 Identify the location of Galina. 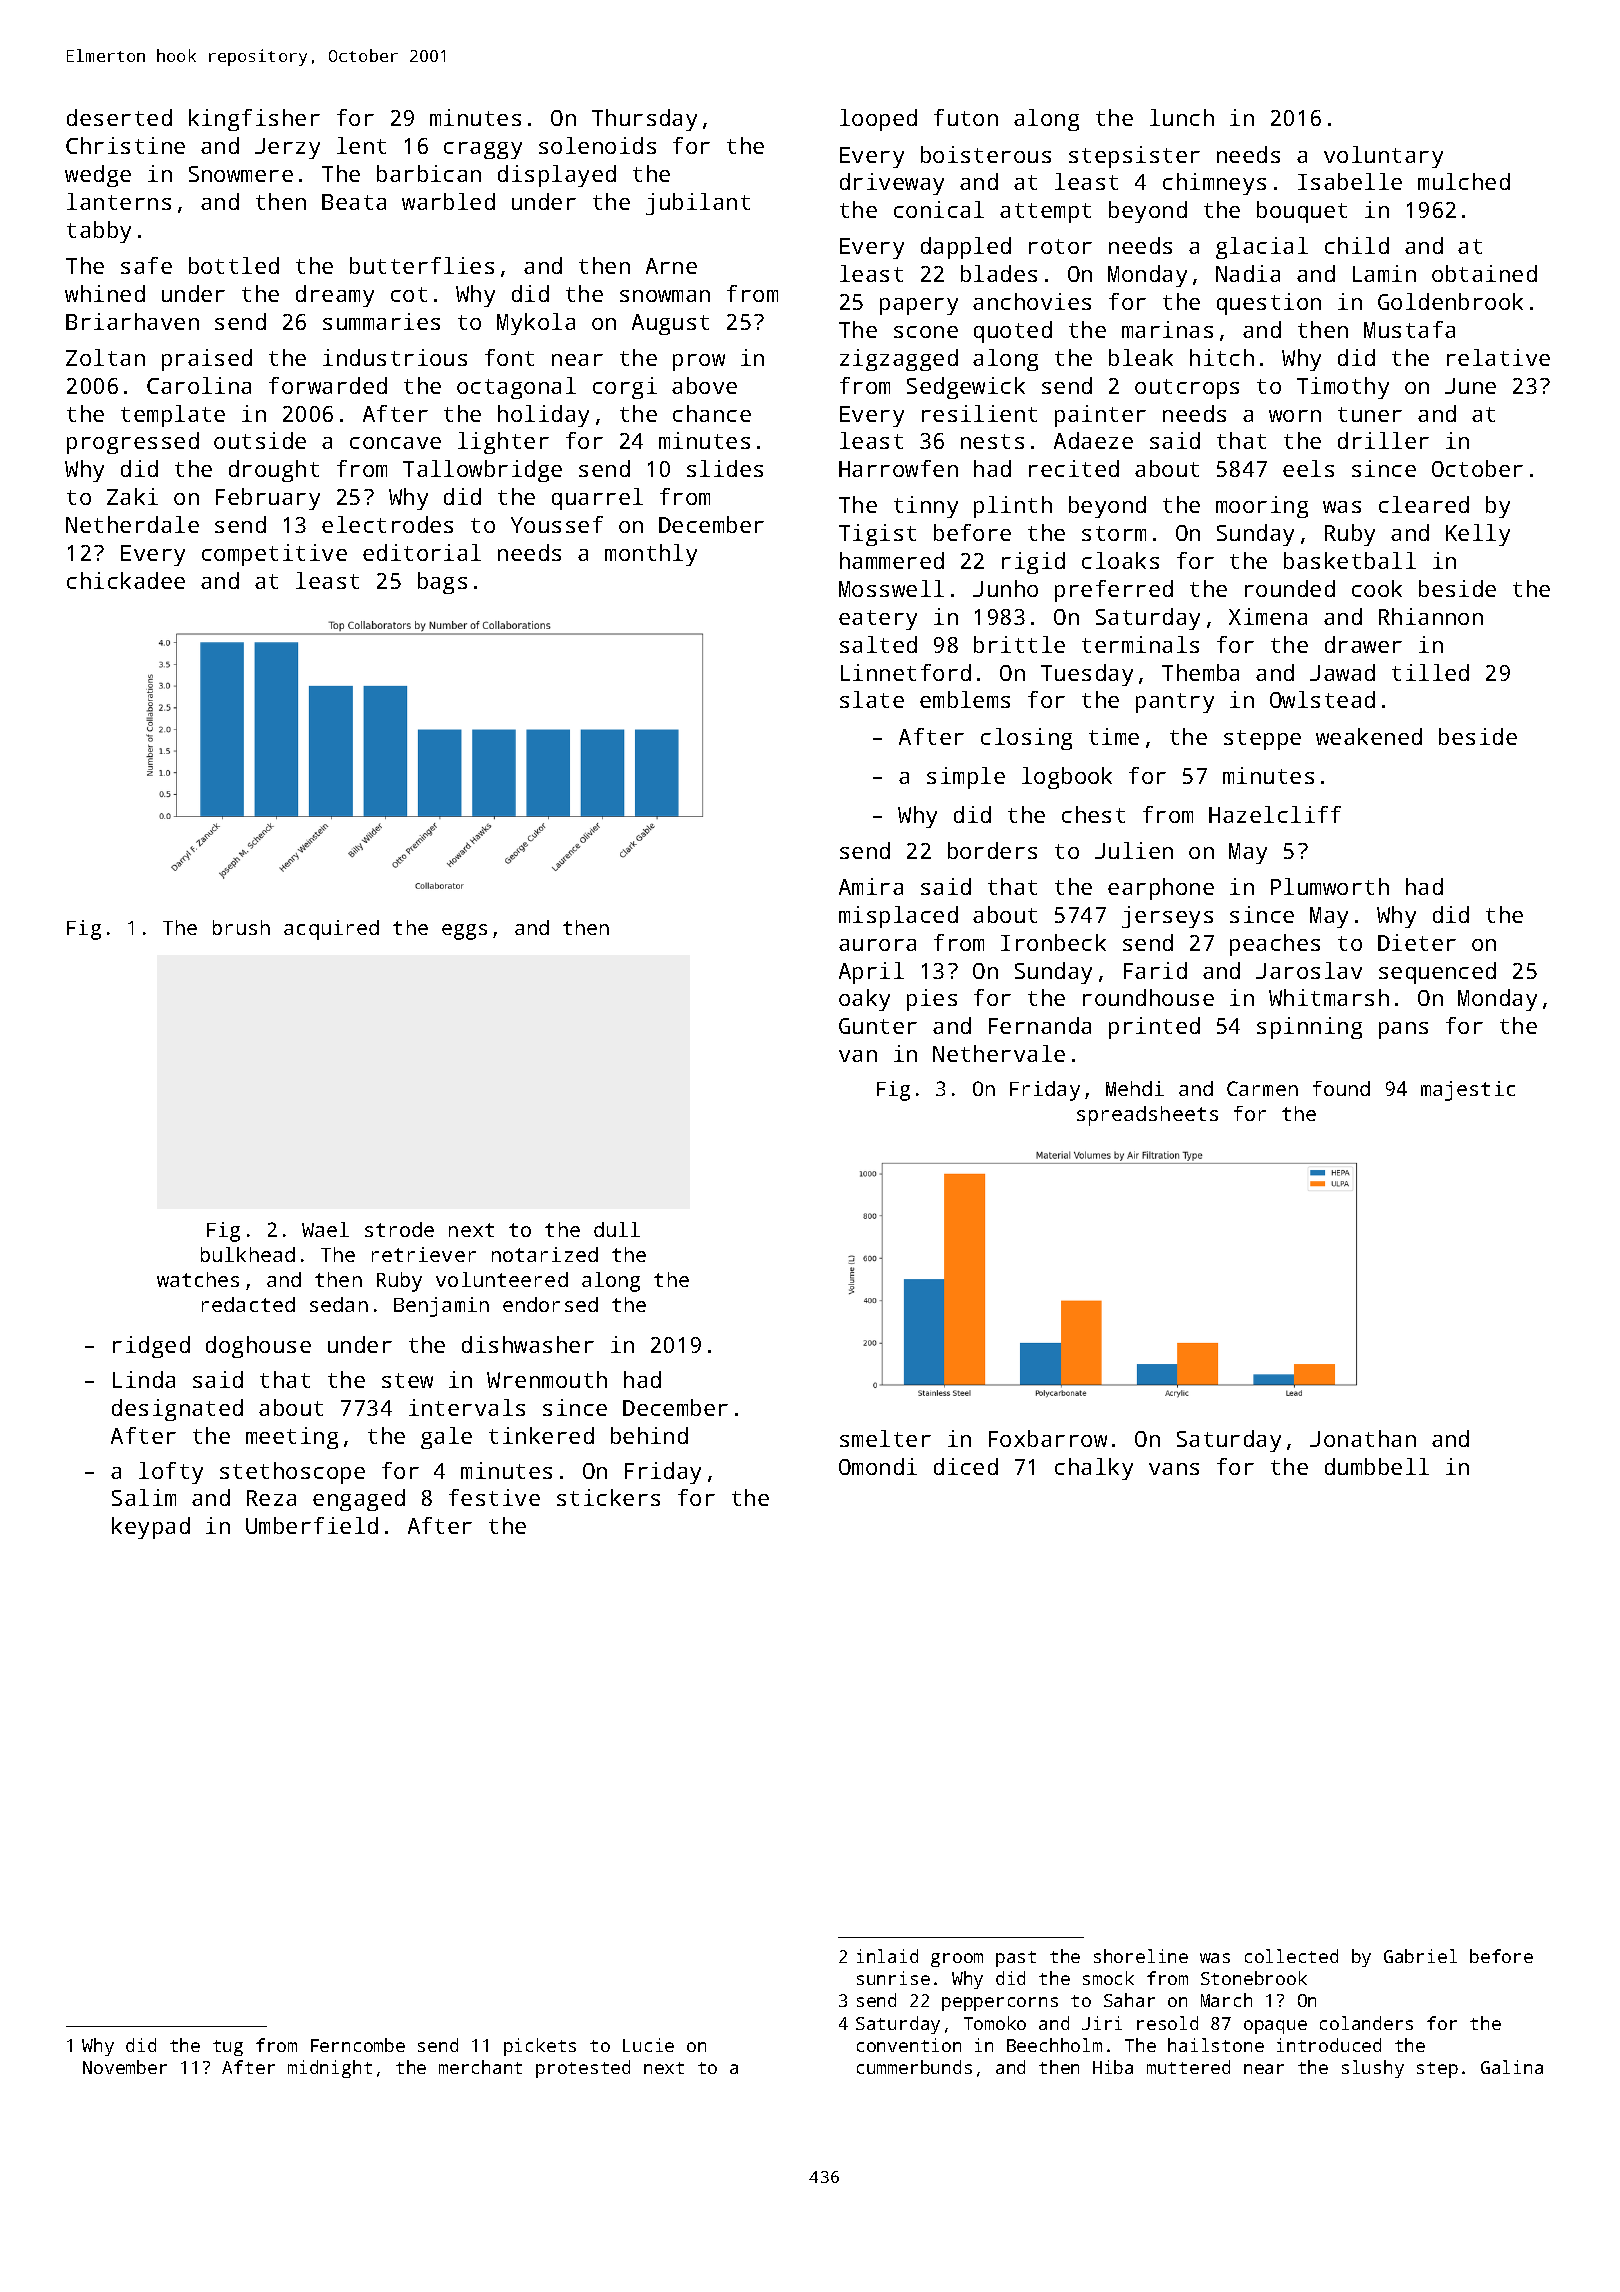
(1512, 2067).
